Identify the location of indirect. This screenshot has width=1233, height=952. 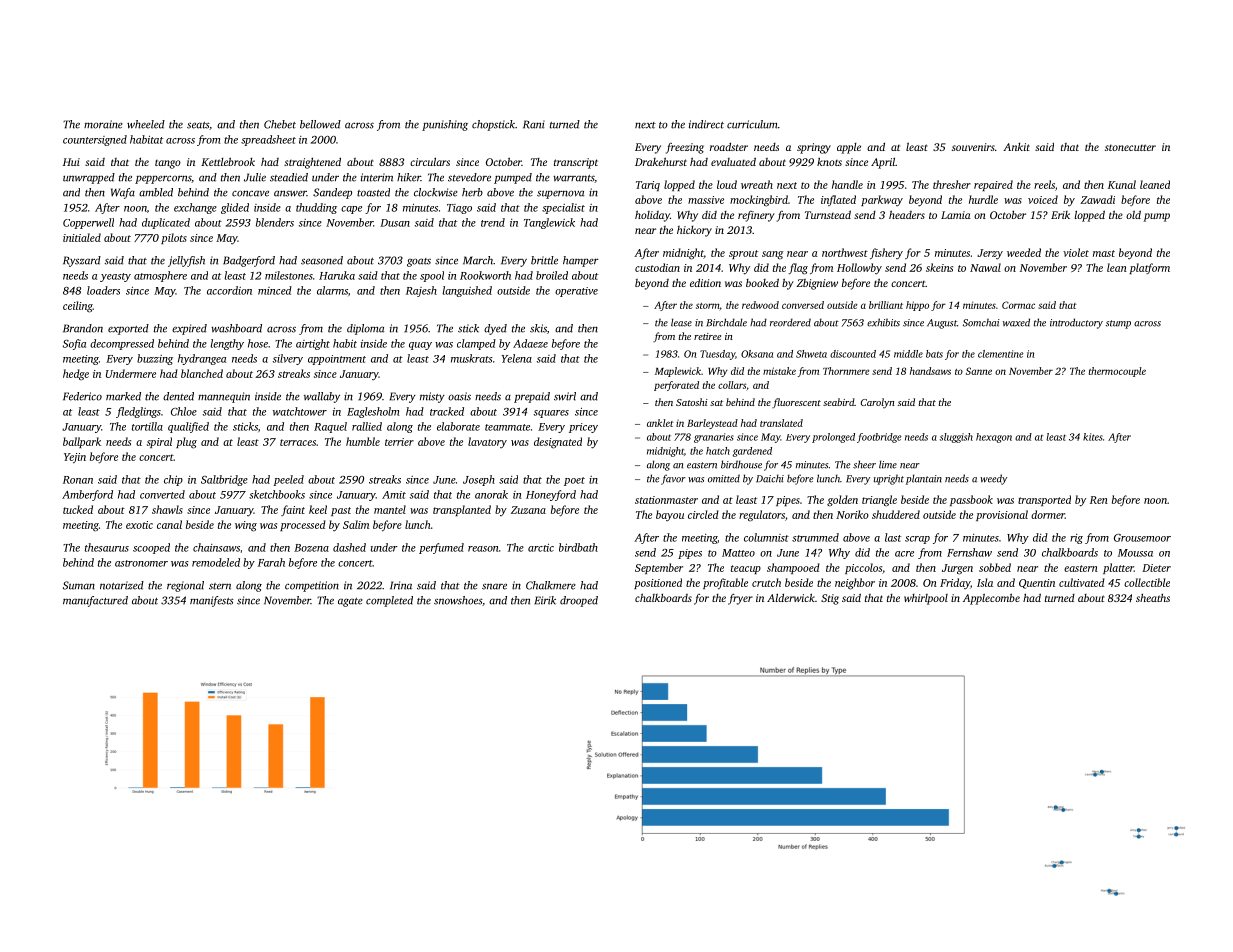
(706, 124).
